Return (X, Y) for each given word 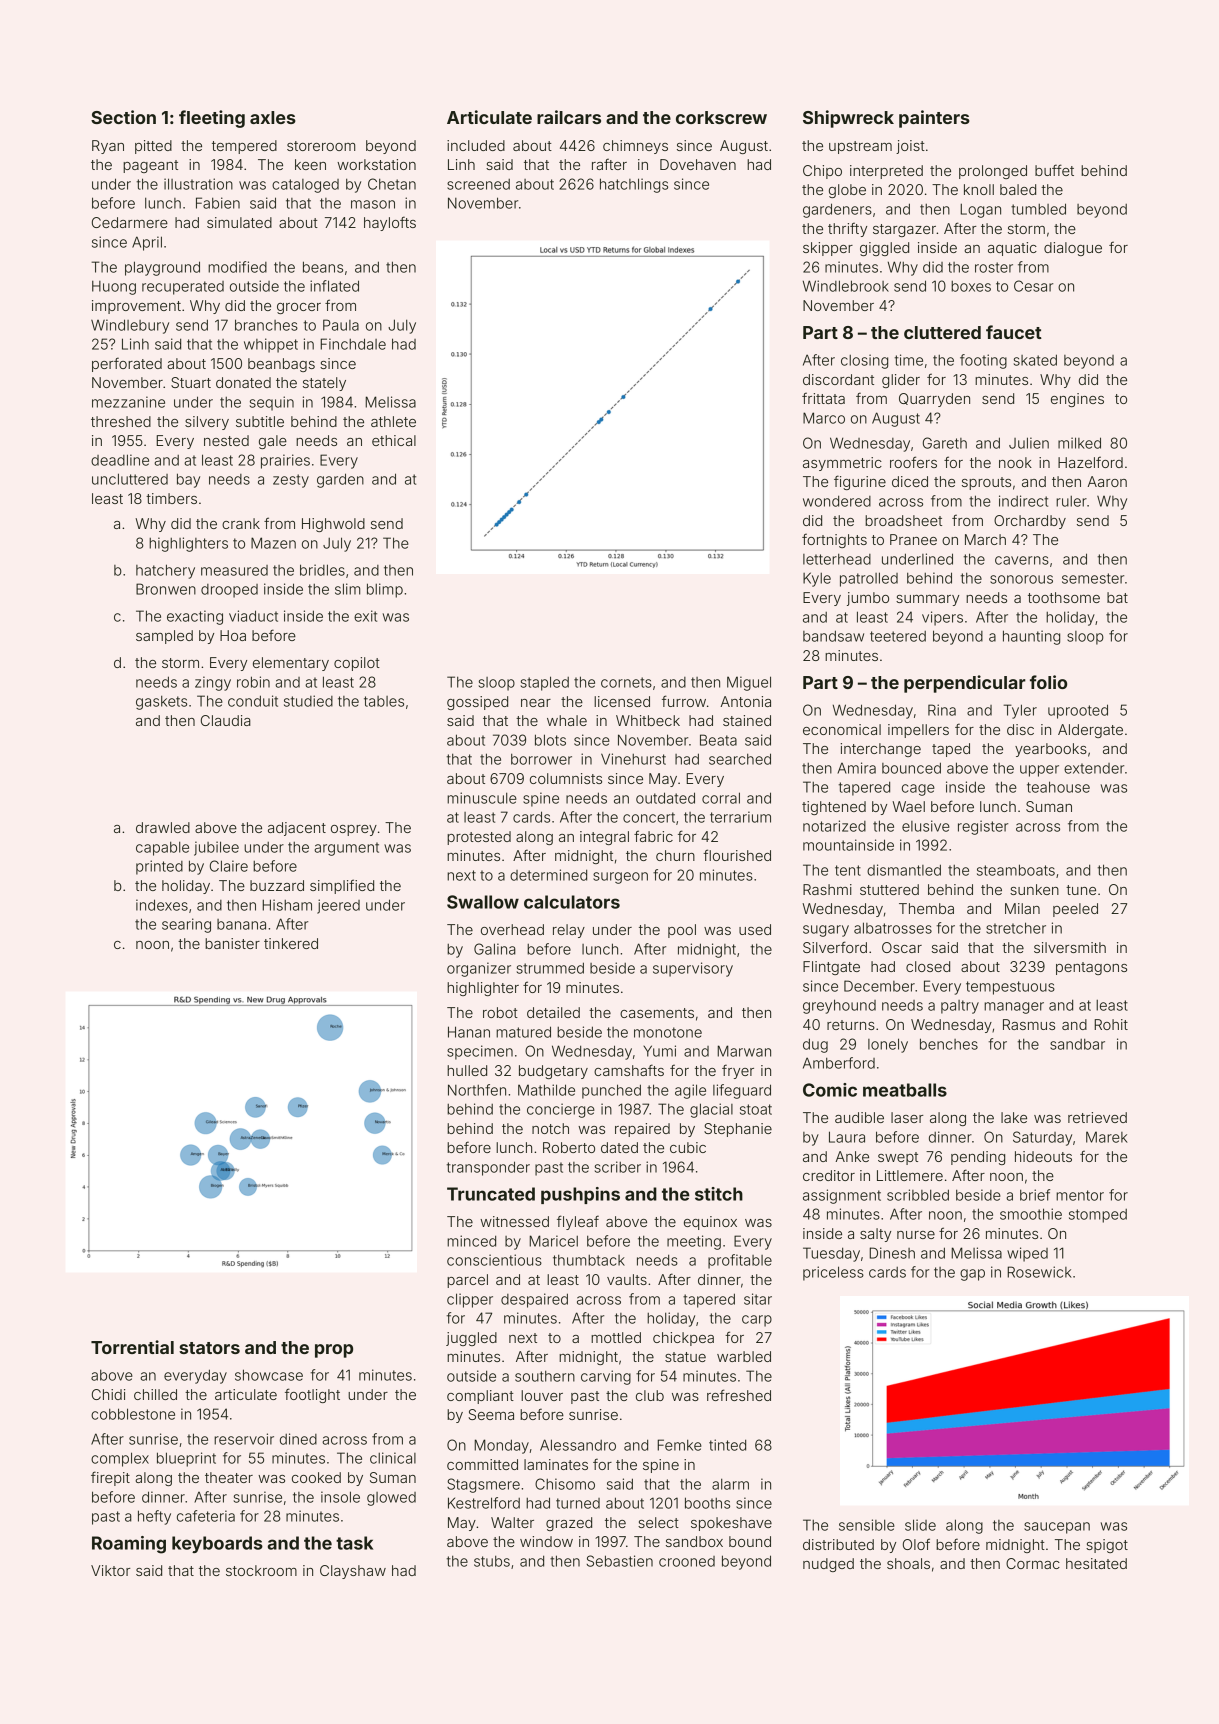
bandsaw (833, 636)
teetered (898, 636)
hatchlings (634, 185)
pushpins (580, 1195)
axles (273, 117)
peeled (1075, 910)
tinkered (291, 943)
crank (241, 523)
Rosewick (1039, 1272)
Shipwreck (848, 119)
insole (340, 1497)
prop (334, 1351)
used (755, 929)
